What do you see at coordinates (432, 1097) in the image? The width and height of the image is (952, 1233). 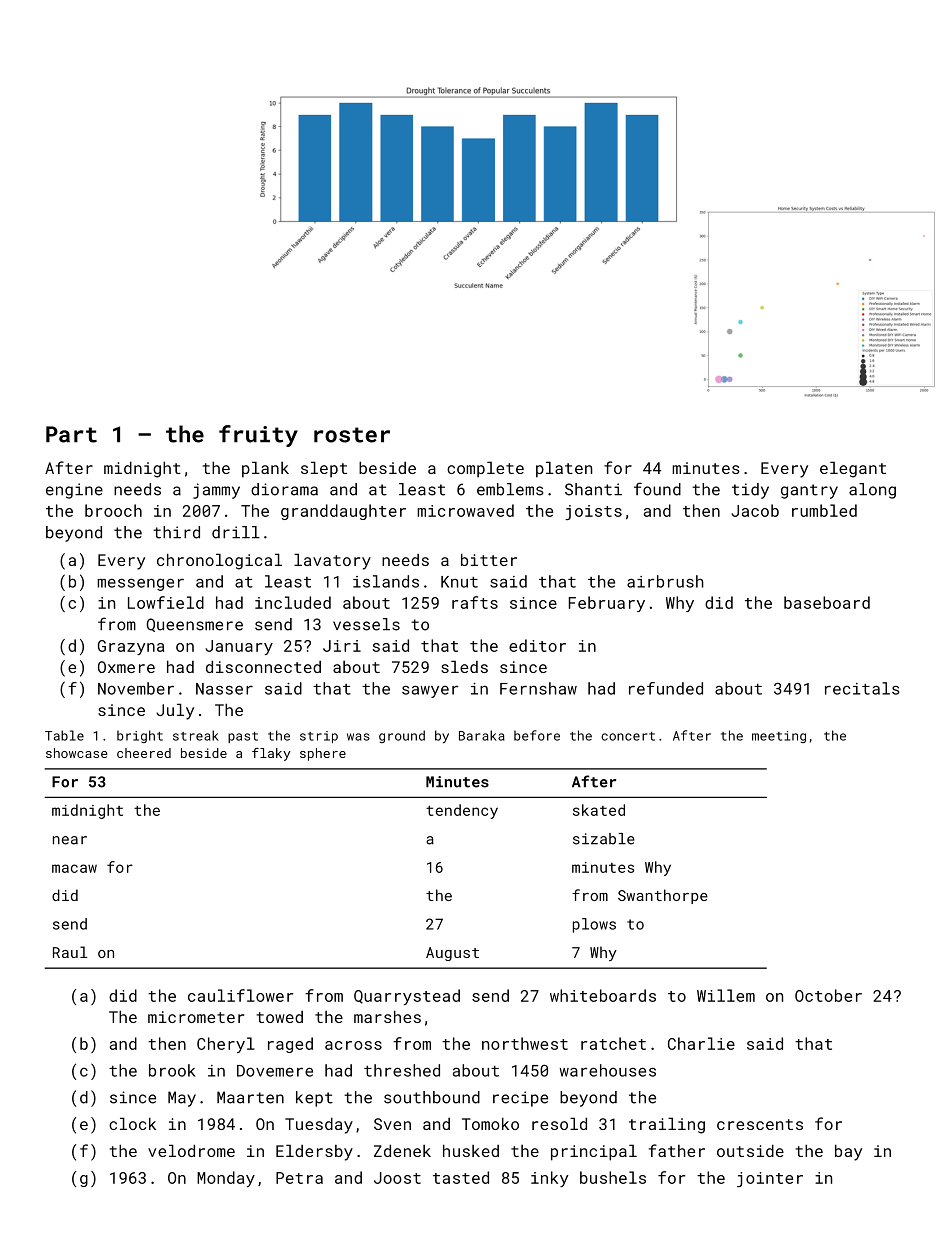 I see `southbound` at bounding box center [432, 1097].
